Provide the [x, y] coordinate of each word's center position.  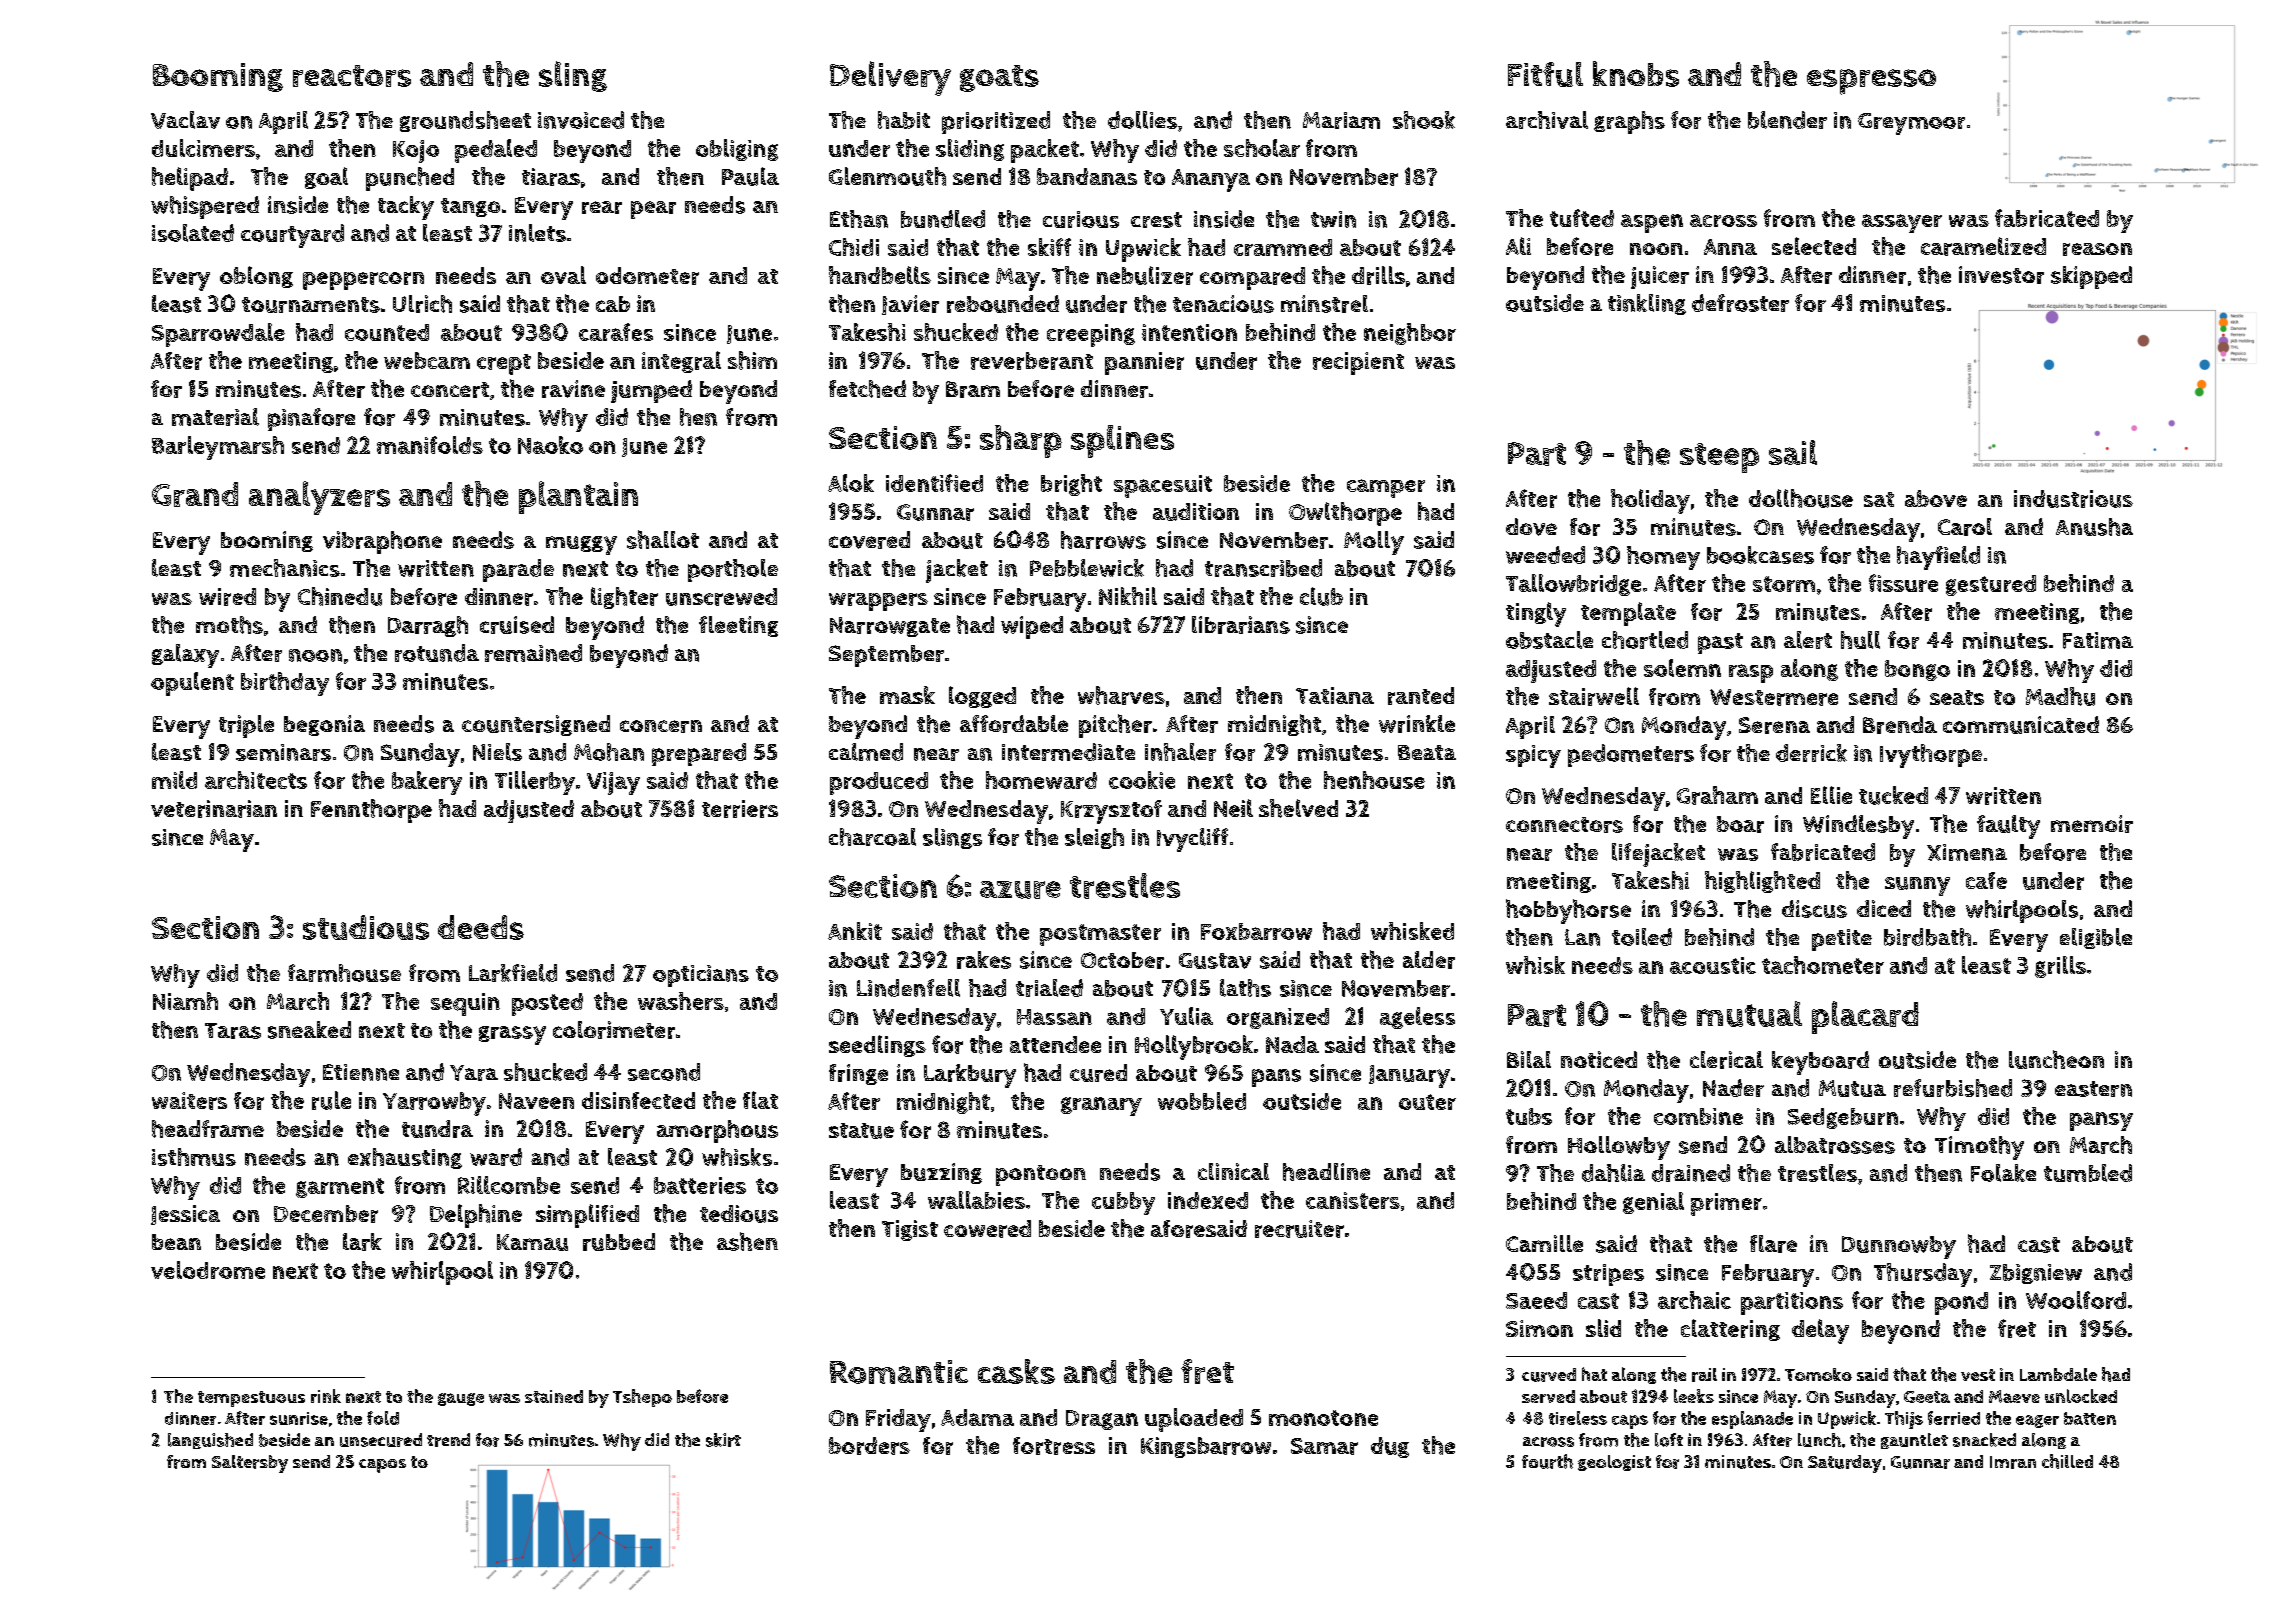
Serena [1774, 725]
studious [366, 927]
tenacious [1223, 304]
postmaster [1100, 935]
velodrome [208, 1270]
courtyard [292, 236]
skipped [2091, 277]
